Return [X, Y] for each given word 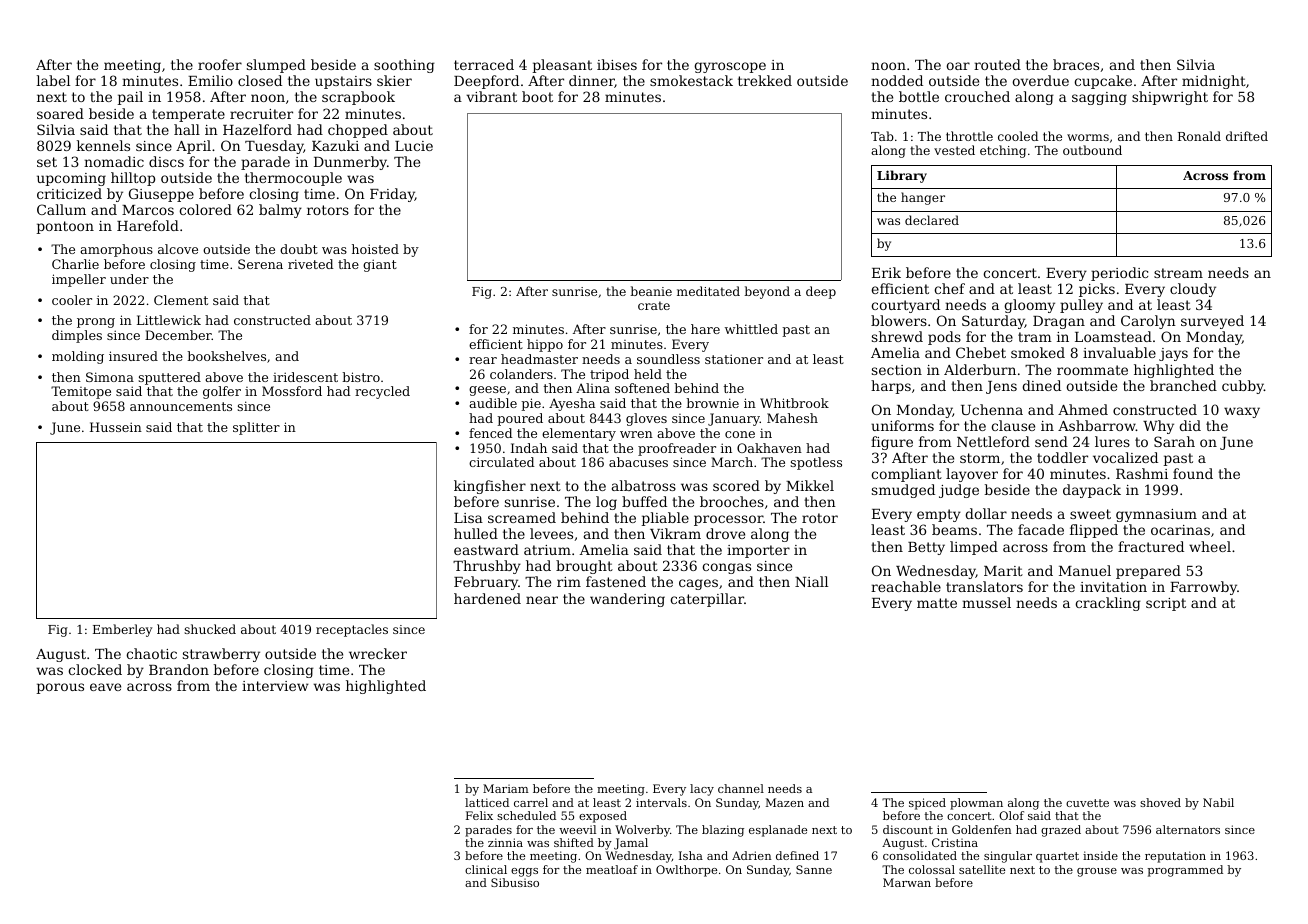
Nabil [1218, 802]
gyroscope [730, 67]
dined [1041, 385]
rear [483, 360]
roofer [220, 64]
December [178, 335]
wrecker [378, 653]
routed [997, 64]
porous [60, 688]
